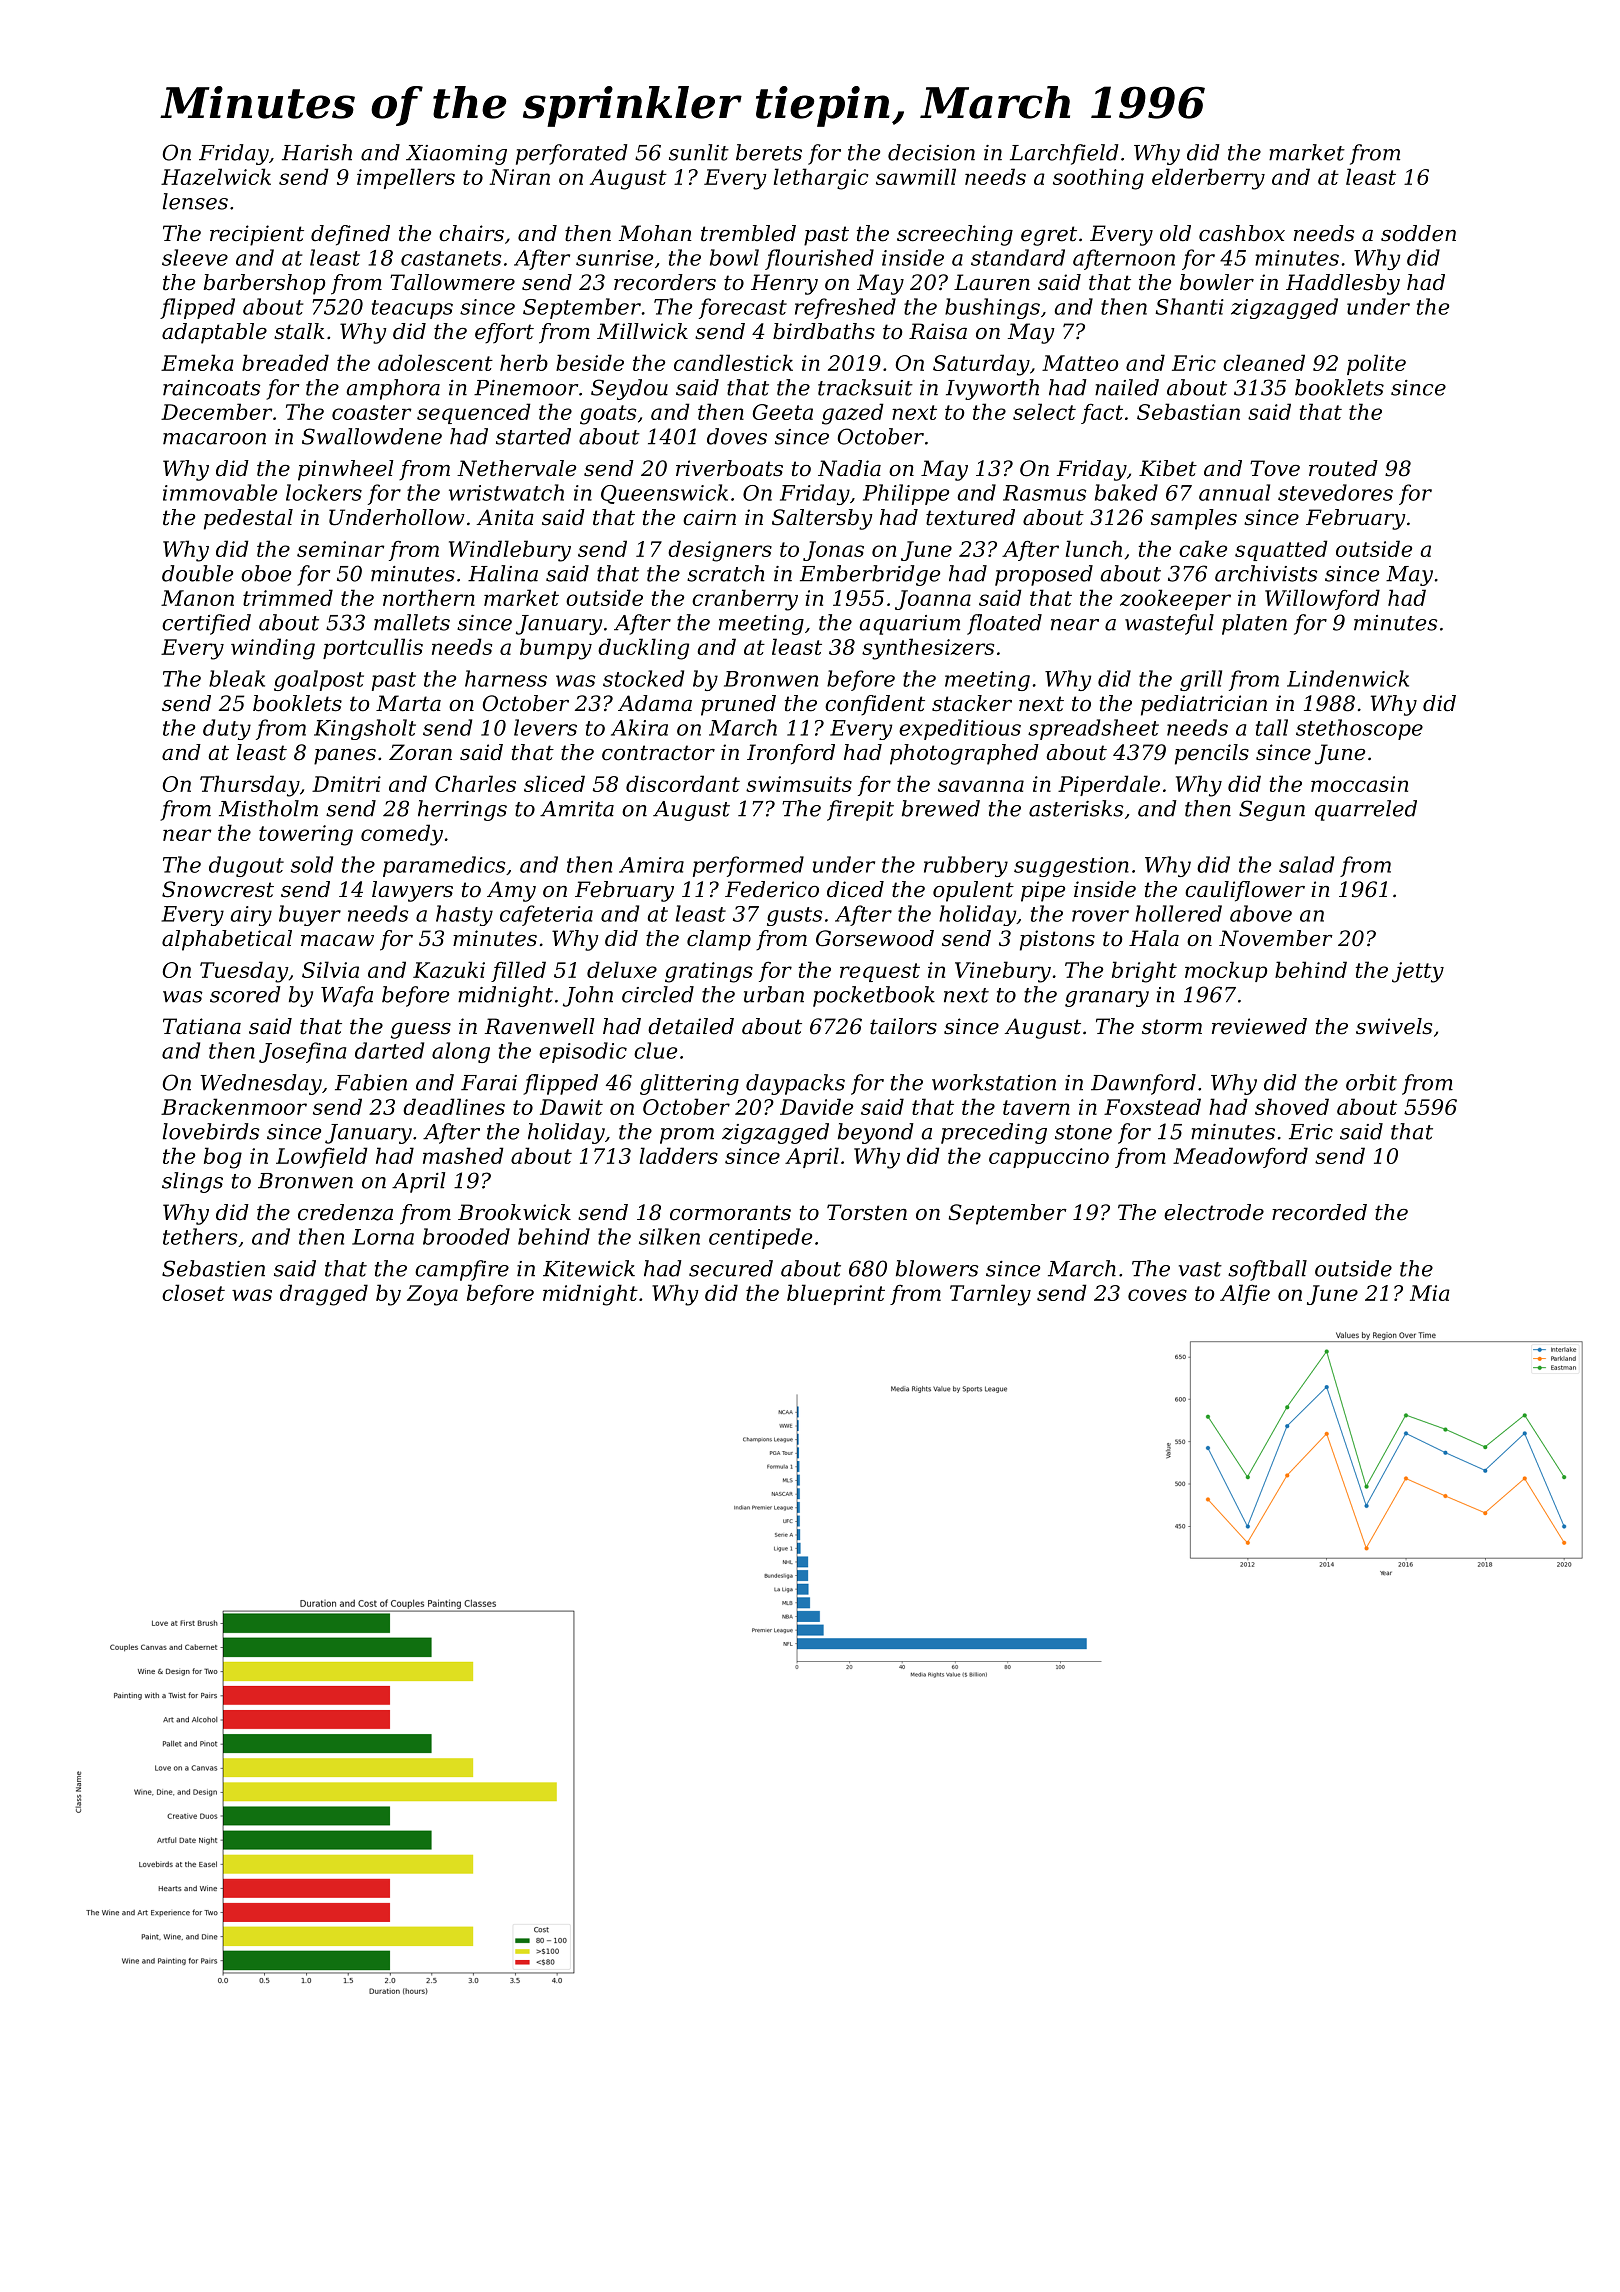 The height and width of the screenshot is (2292, 1620). Describe the element at coordinates (202, 1026) in the screenshot. I see `Tatiana` at that location.
